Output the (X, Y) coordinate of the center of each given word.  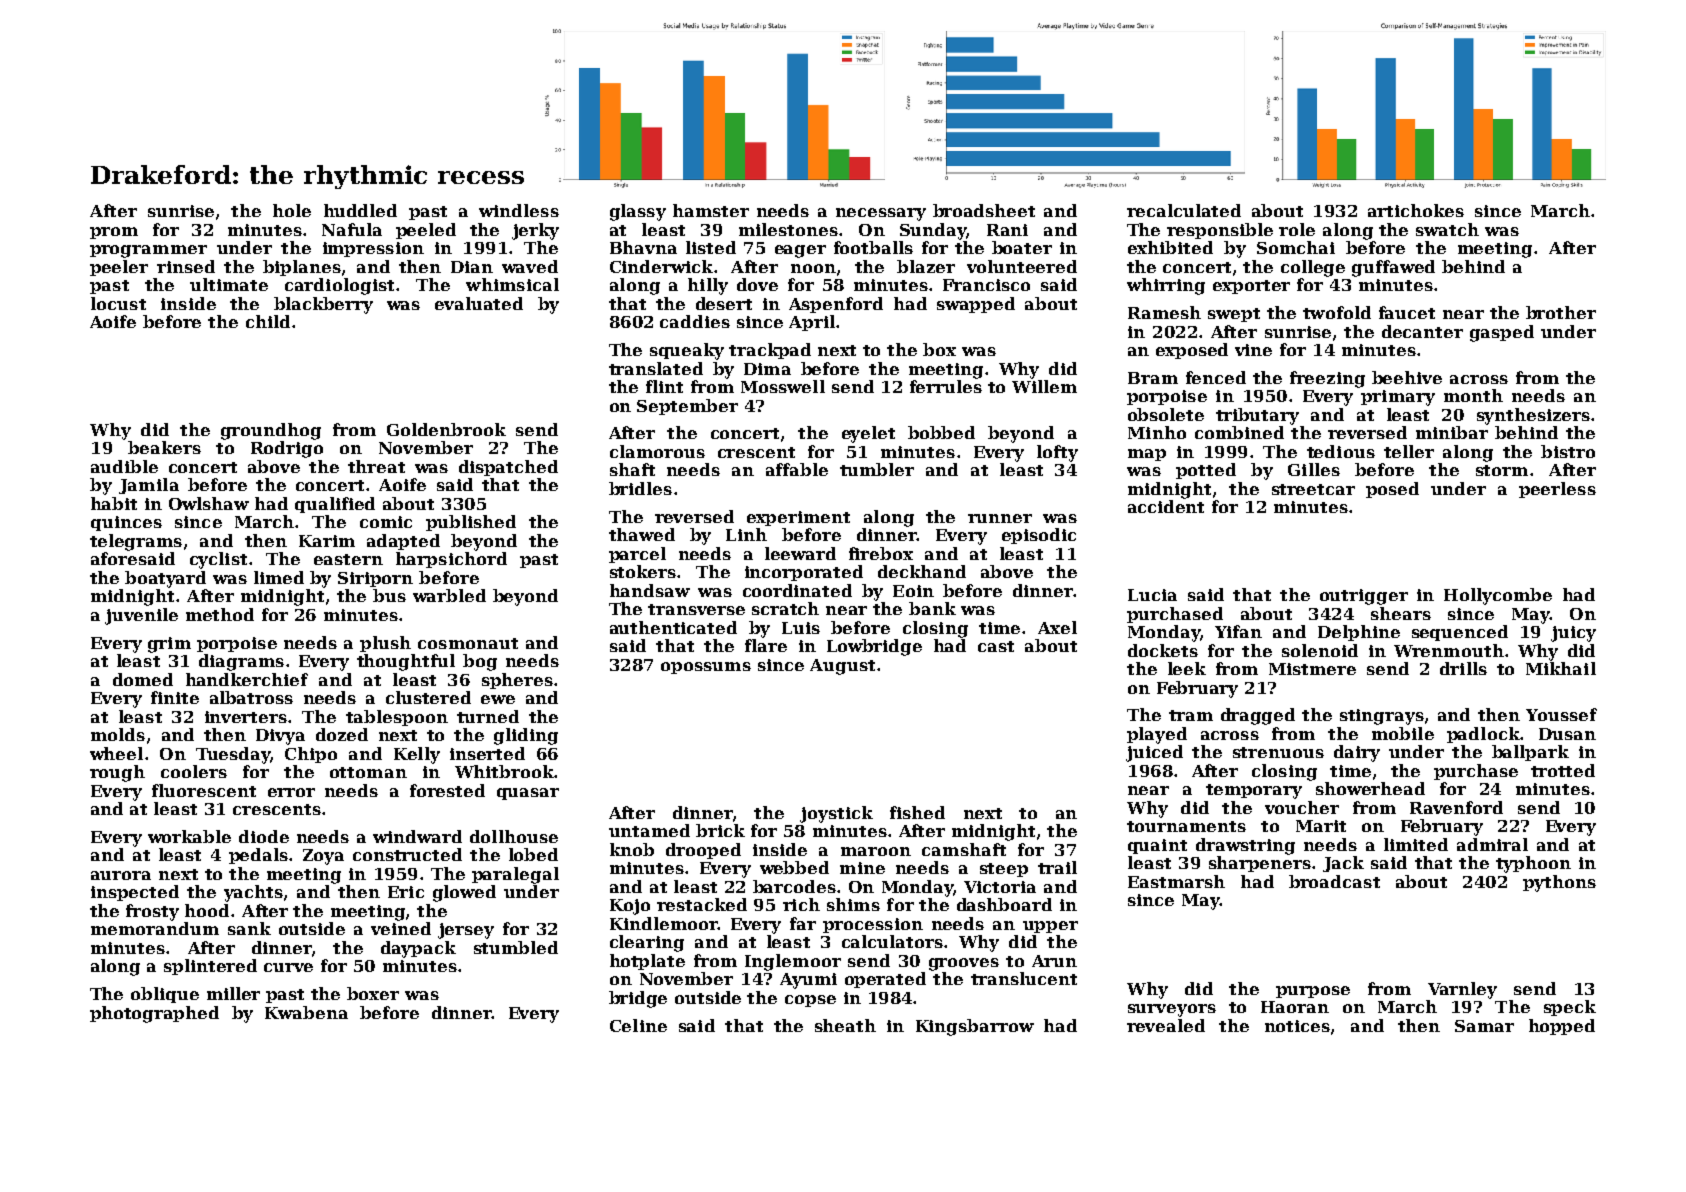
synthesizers (1533, 416)
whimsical (512, 284)
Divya (280, 737)
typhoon (1533, 864)
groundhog (271, 431)
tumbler (877, 469)
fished (917, 812)
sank (249, 928)
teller (1409, 451)
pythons (1559, 883)
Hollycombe (1498, 596)
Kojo (630, 907)
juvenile (141, 616)
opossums (706, 668)
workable (189, 836)
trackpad (770, 351)
